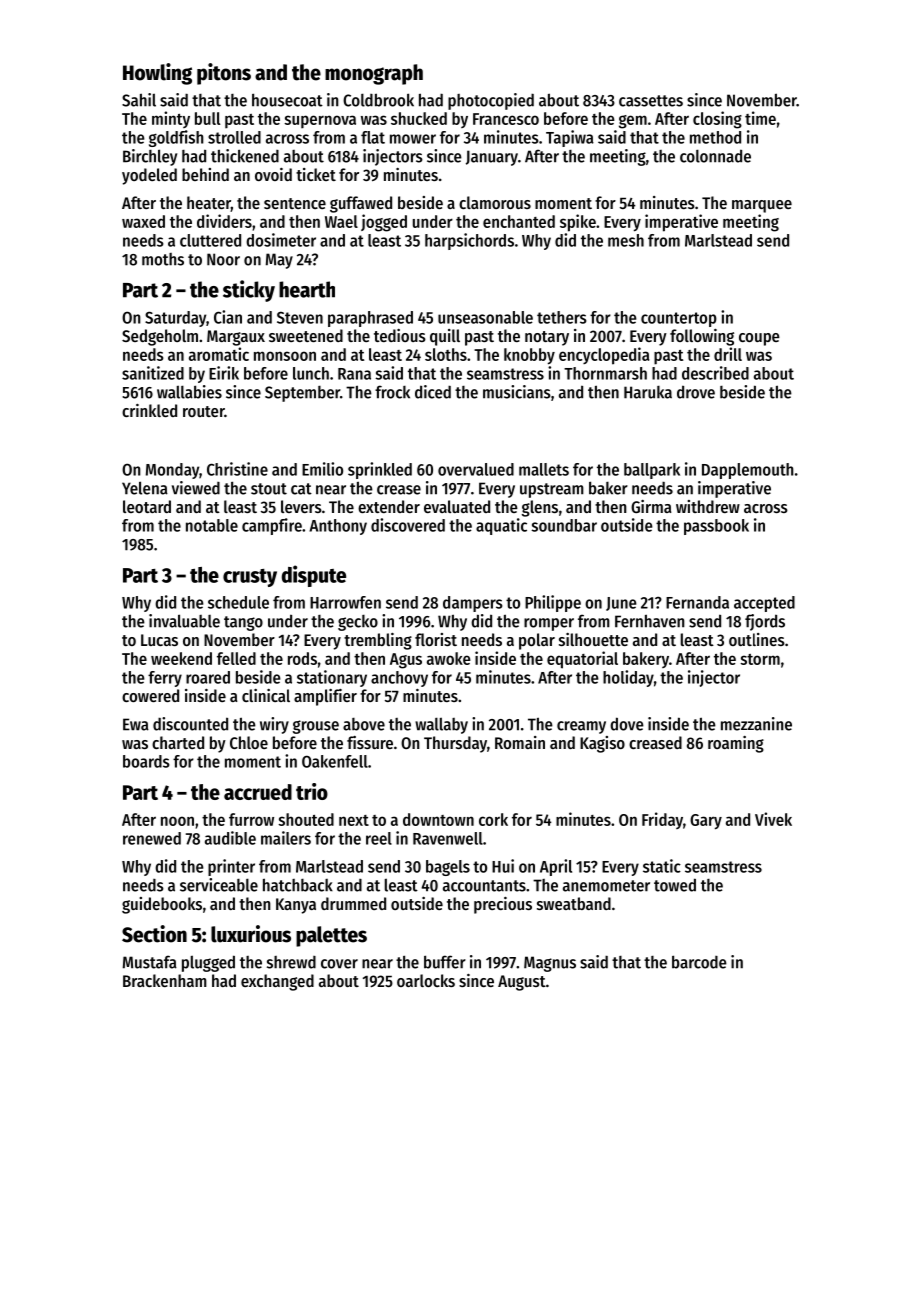 This screenshot has width=924, height=1308. What do you see at coordinates (184, 621) in the screenshot?
I see `invaluable` at bounding box center [184, 621].
